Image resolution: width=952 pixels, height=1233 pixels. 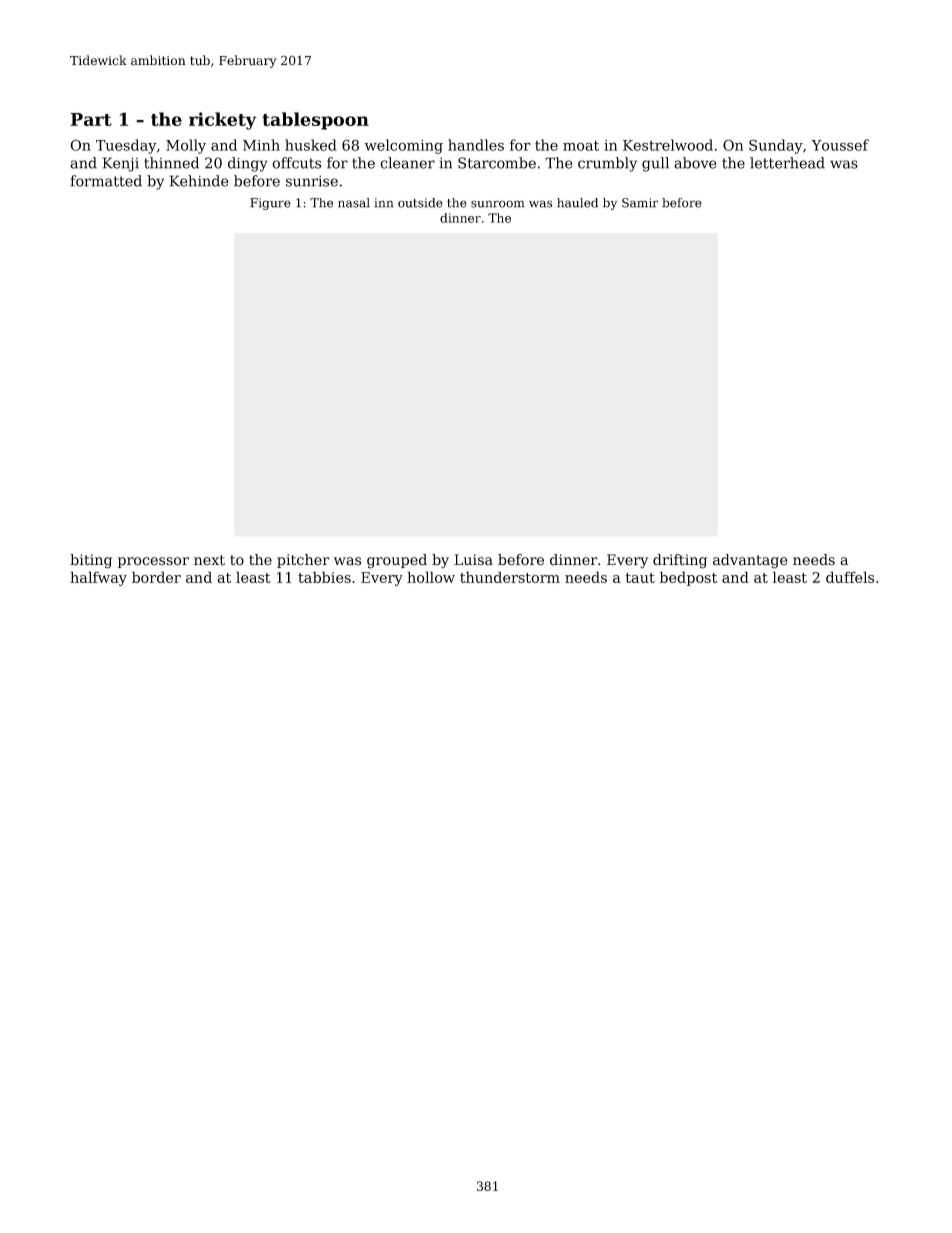 What do you see at coordinates (655, 164) in the screenshot?
I see `gull` at bounding box center [655, 164].
